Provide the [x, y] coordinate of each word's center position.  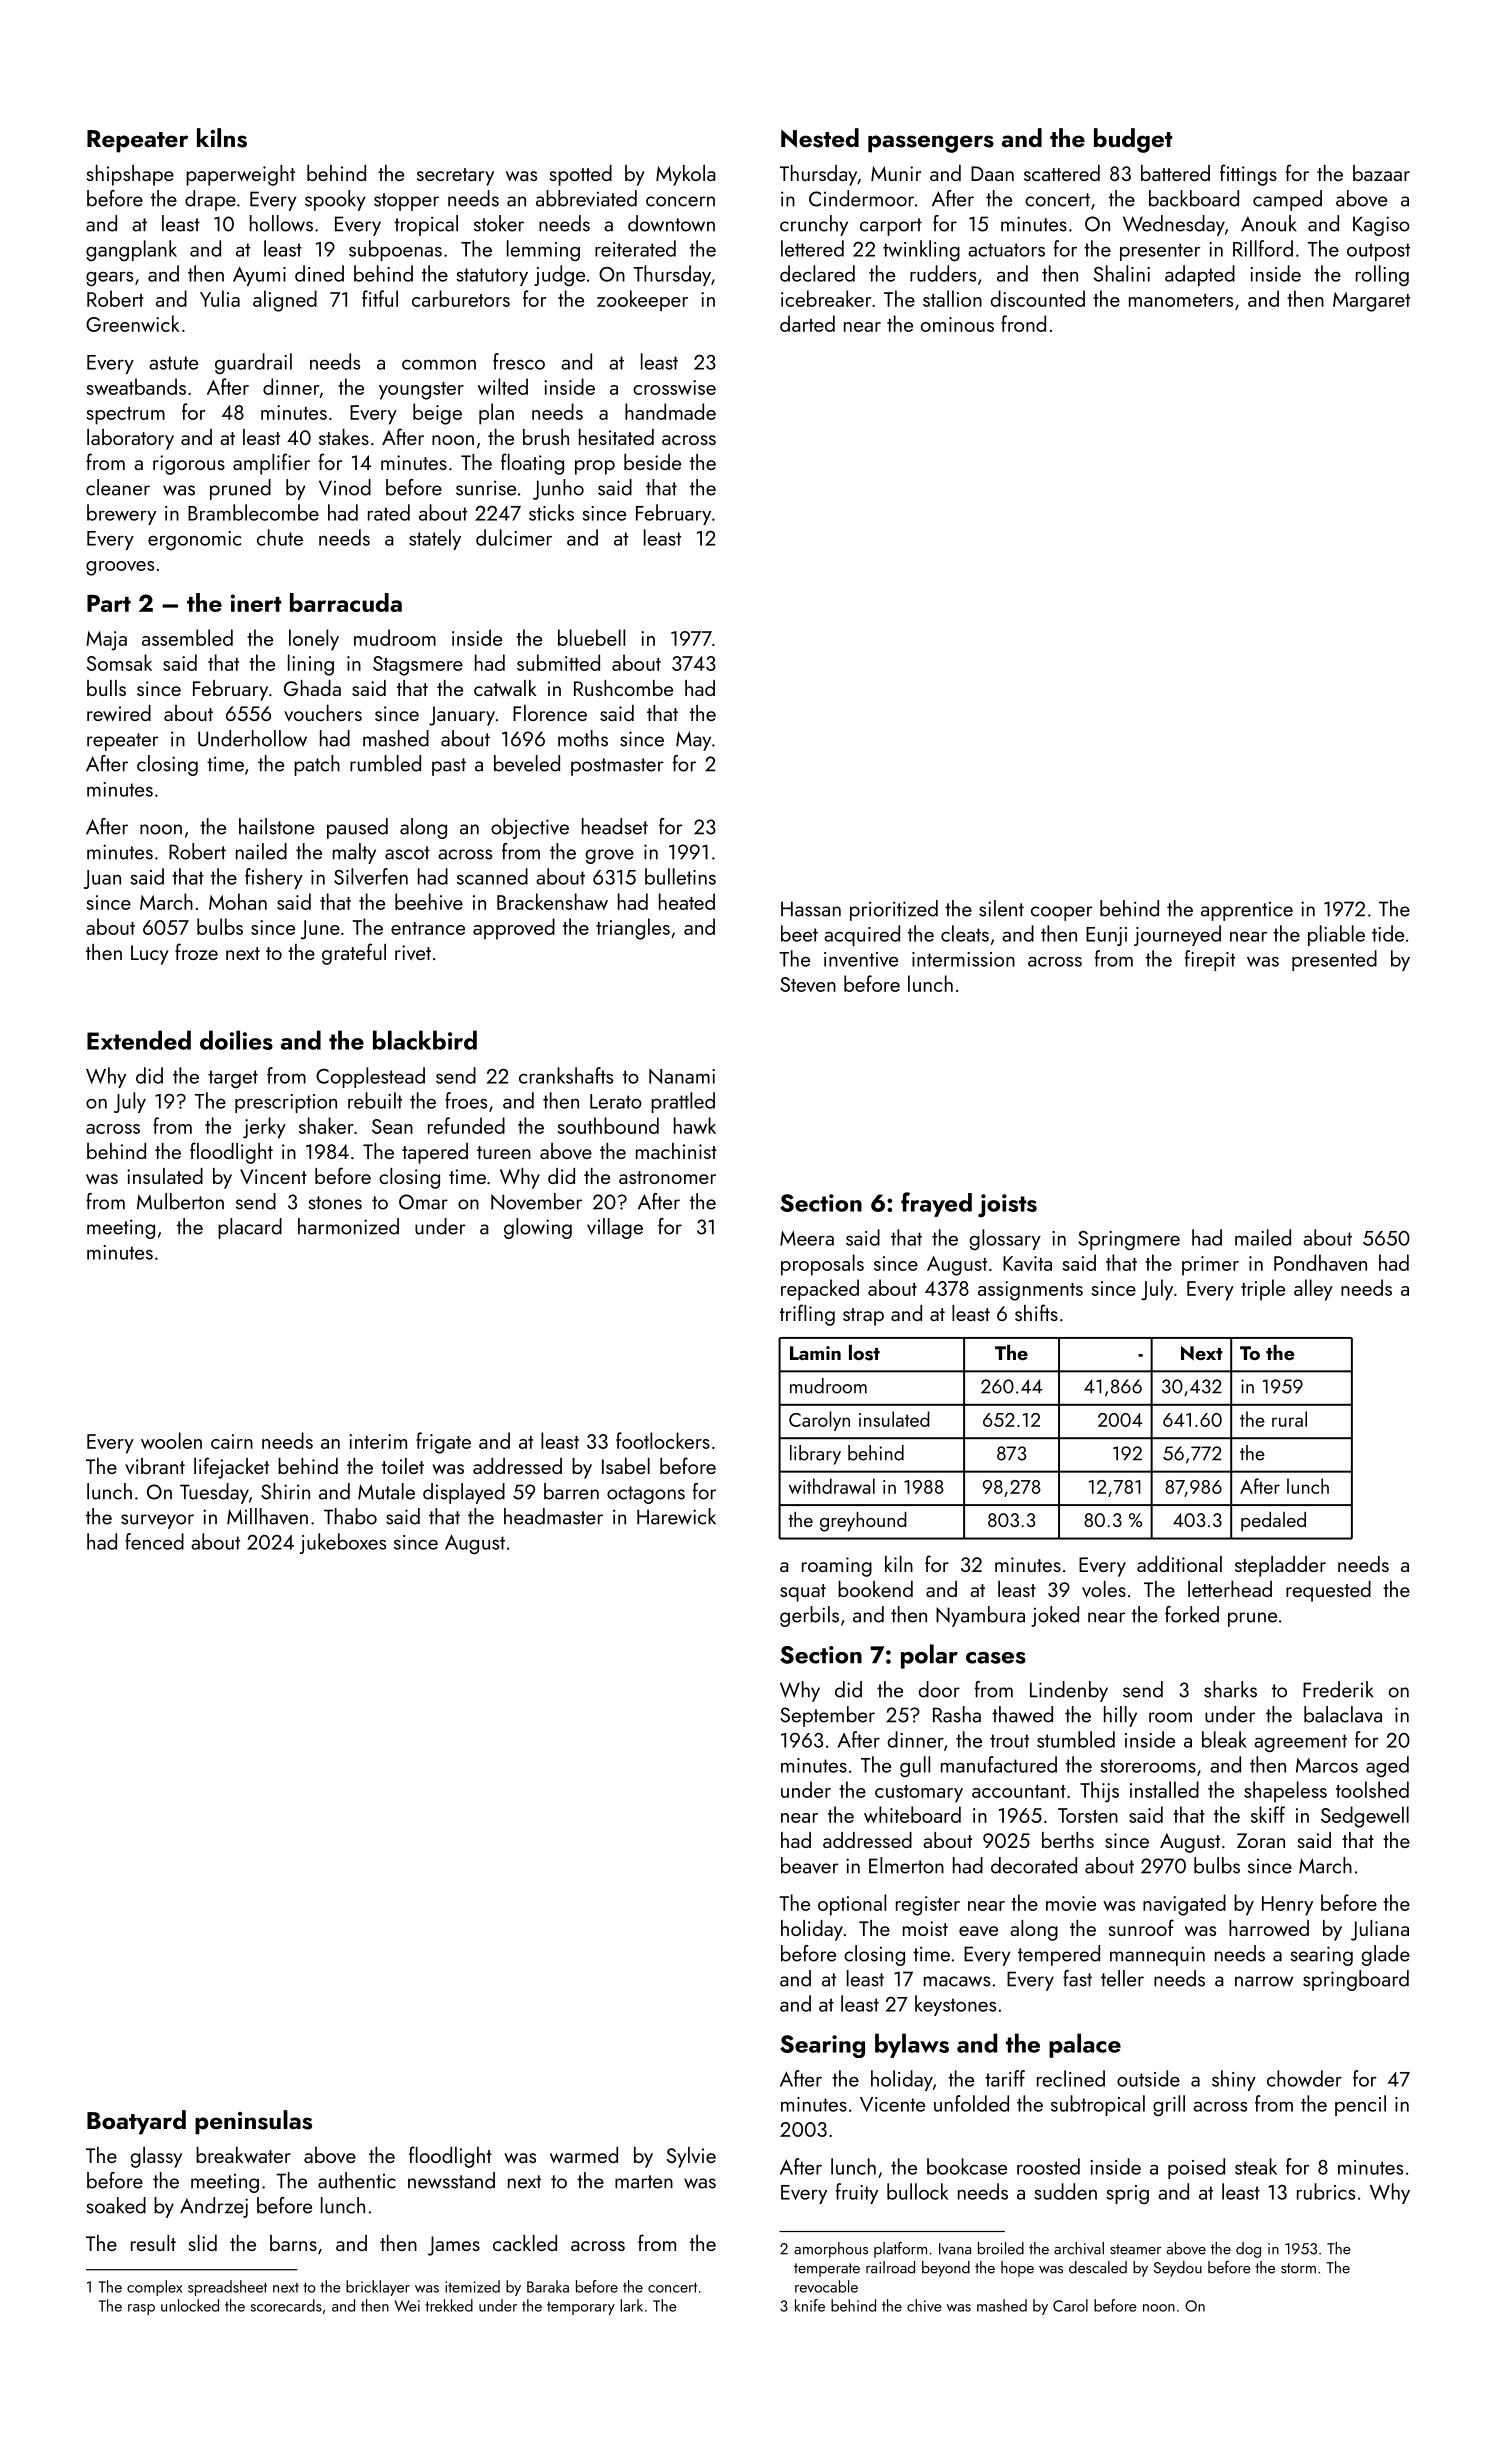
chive [924, 2305]
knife [810, 2305]
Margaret [1371, 302]
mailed [1263, 1237]
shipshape [130, 175]
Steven [808, 984]
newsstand [451, 2180]
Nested [820, 138]
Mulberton [180, 1201]
